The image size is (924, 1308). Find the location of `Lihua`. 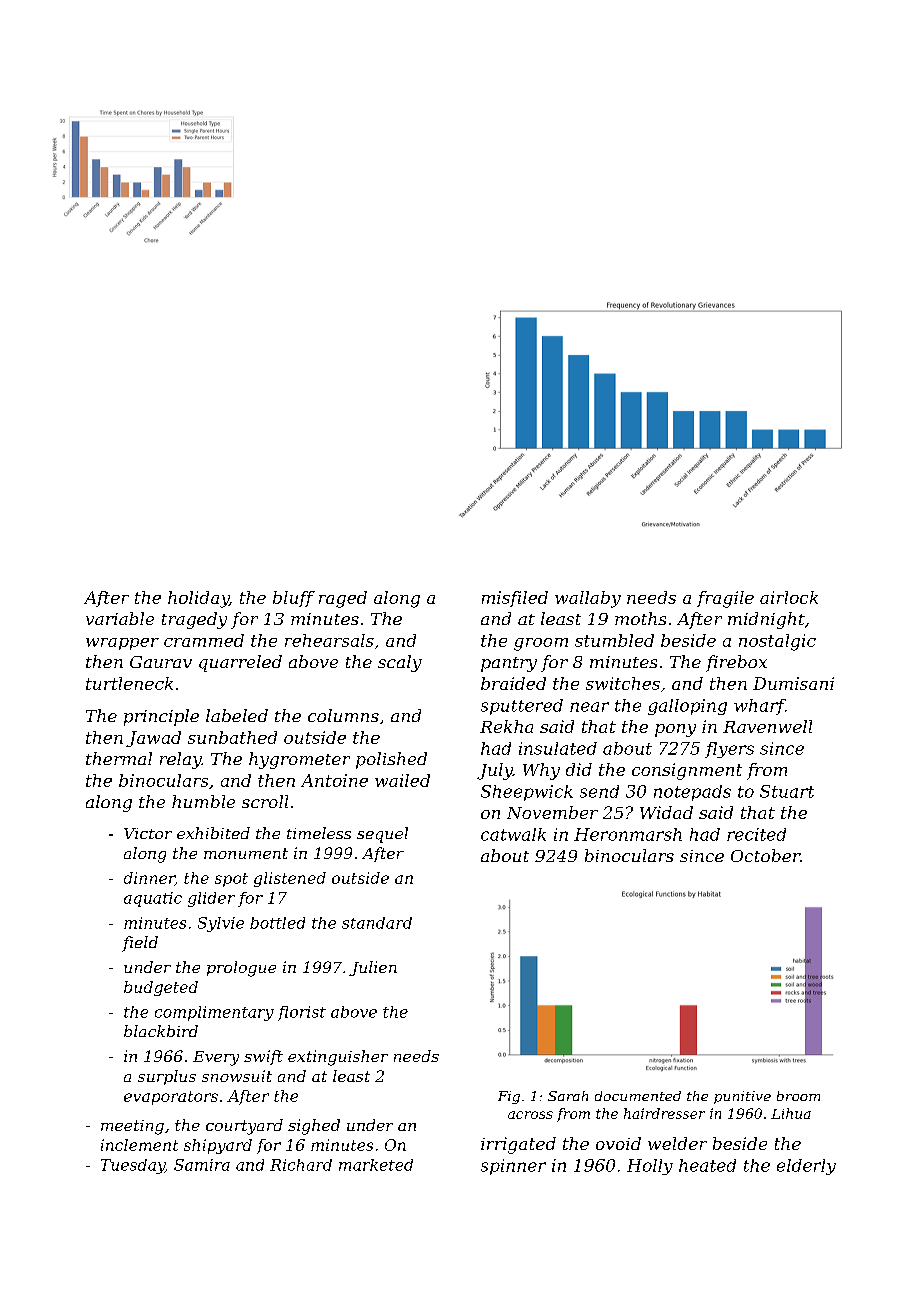

Lihua is located at coordinates (791, 1113).
